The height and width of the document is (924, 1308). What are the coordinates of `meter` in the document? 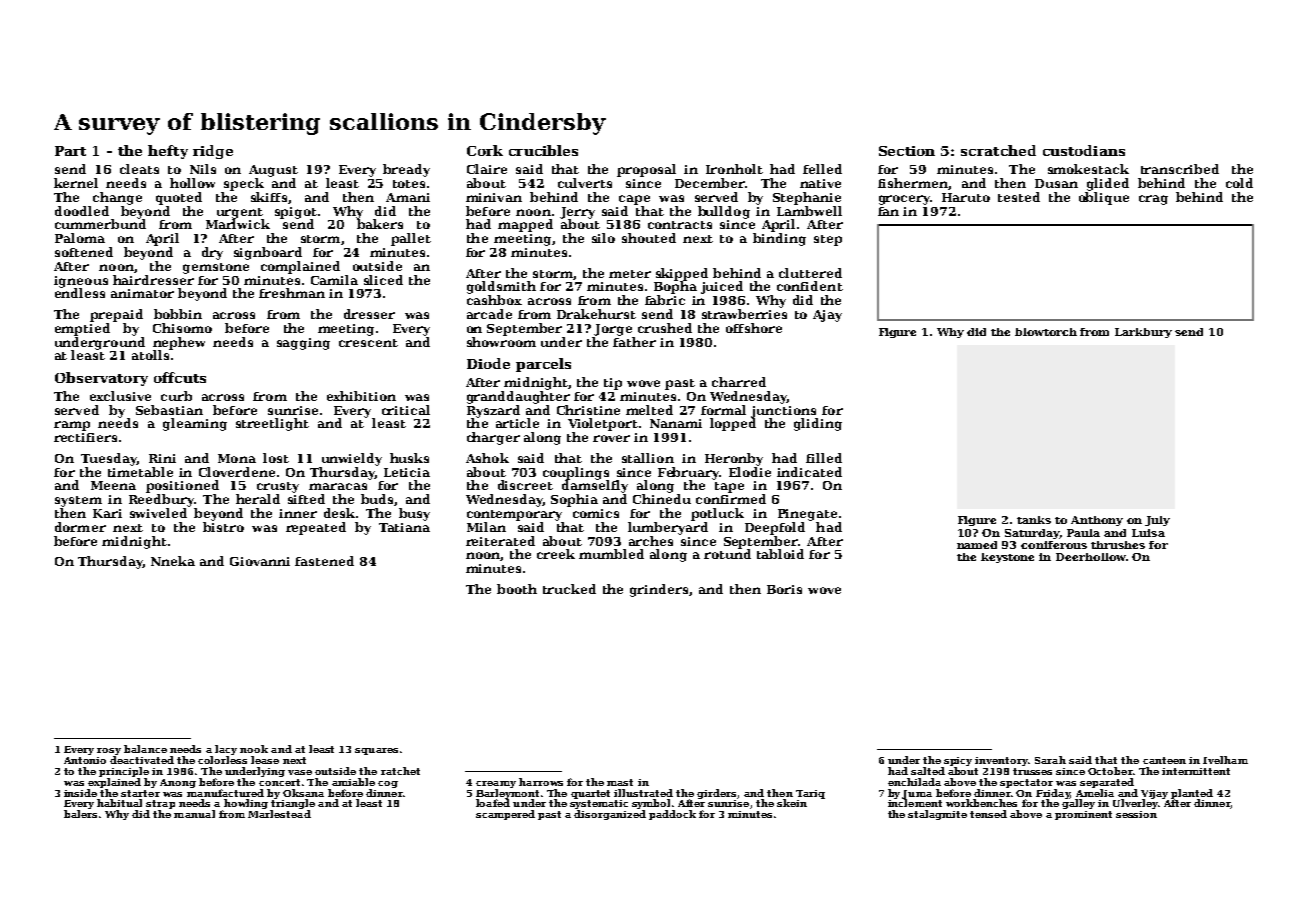 It's located at (630, 274).
